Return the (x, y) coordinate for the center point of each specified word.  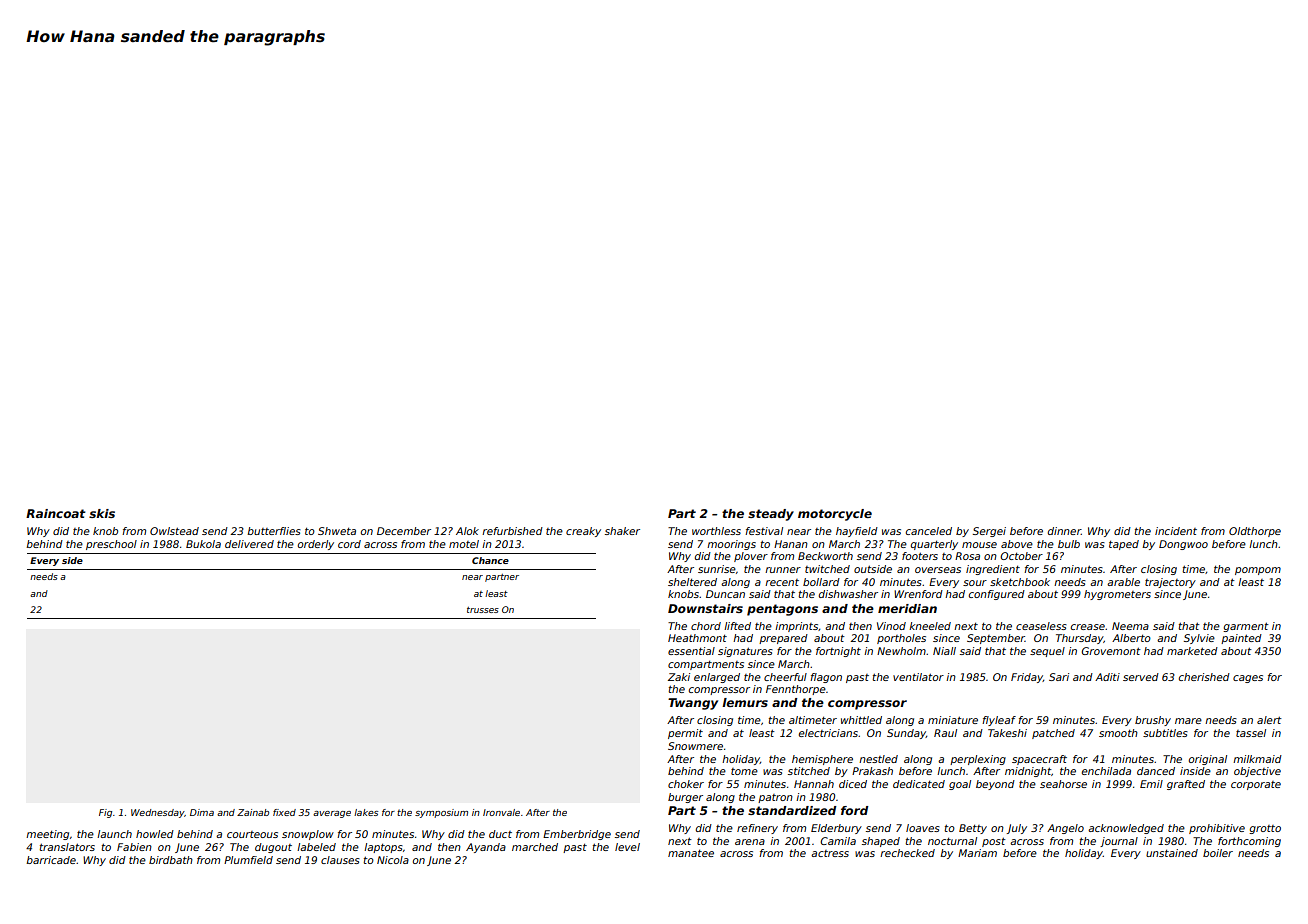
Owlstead (174, 531)
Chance (490, 560)
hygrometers (1117, 595)
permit (685, 734)
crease (1088, 627)
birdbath (171, 860)
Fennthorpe (796, 690)
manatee (691, 853)
